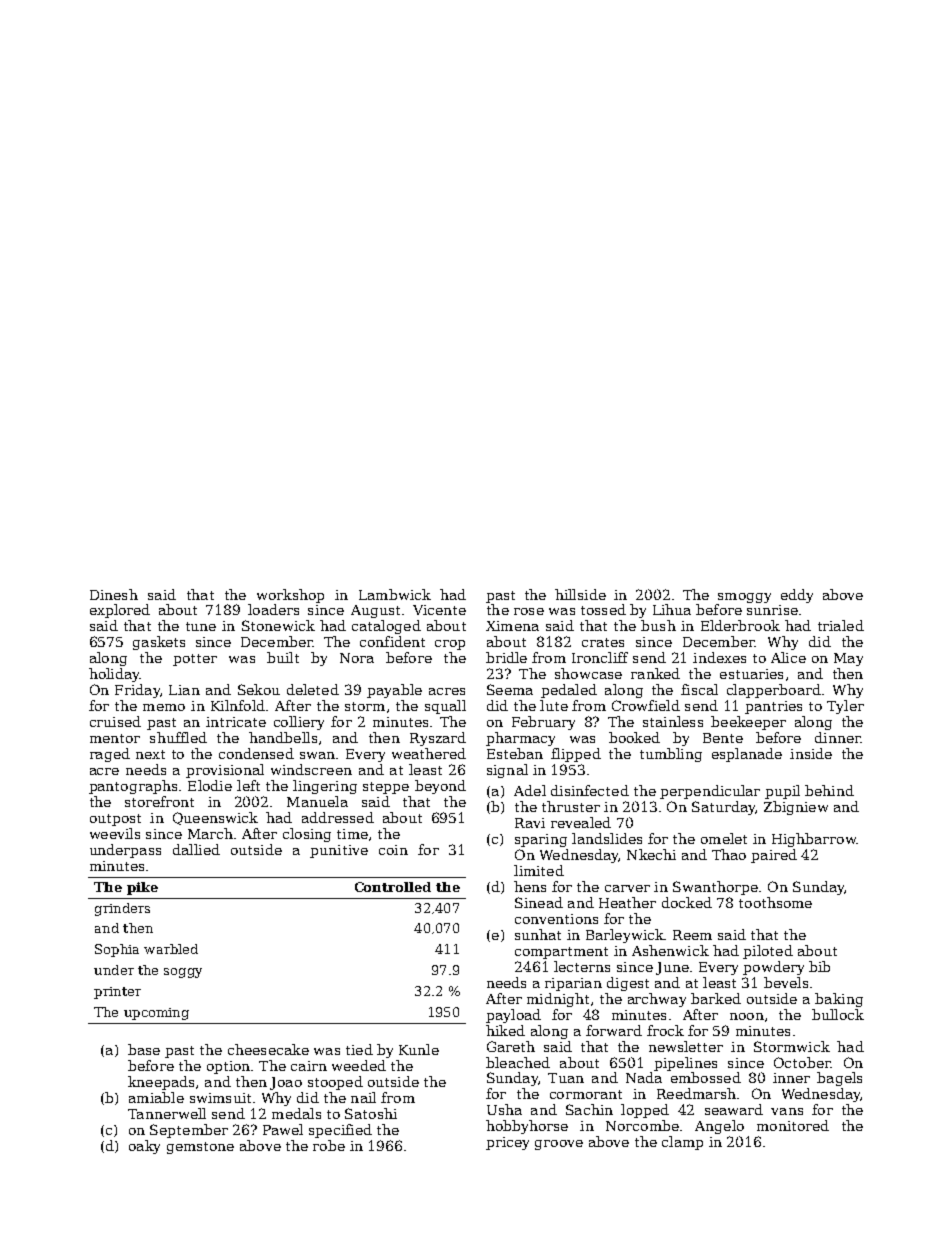 Image resolution: width=952 pixels, height=1233 pixels. What do you see at coordinates (787, 1111) in the screenshot?
I see `vans` at bounding box center [787, 1111].
